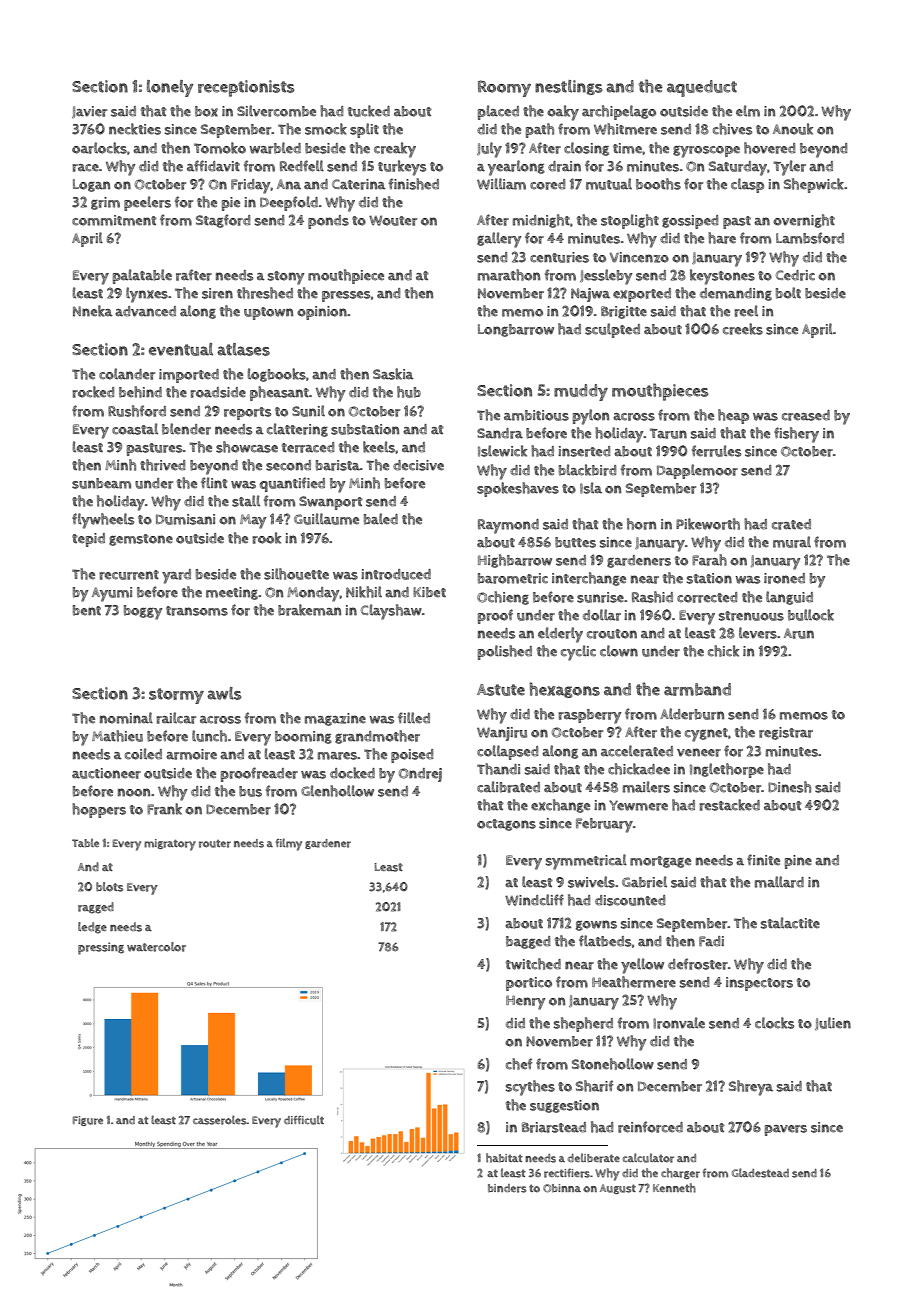 The image size is (924, 1308). Describe the element at coordinates (790, 923) in the document. I see `stalactite` at that location.
